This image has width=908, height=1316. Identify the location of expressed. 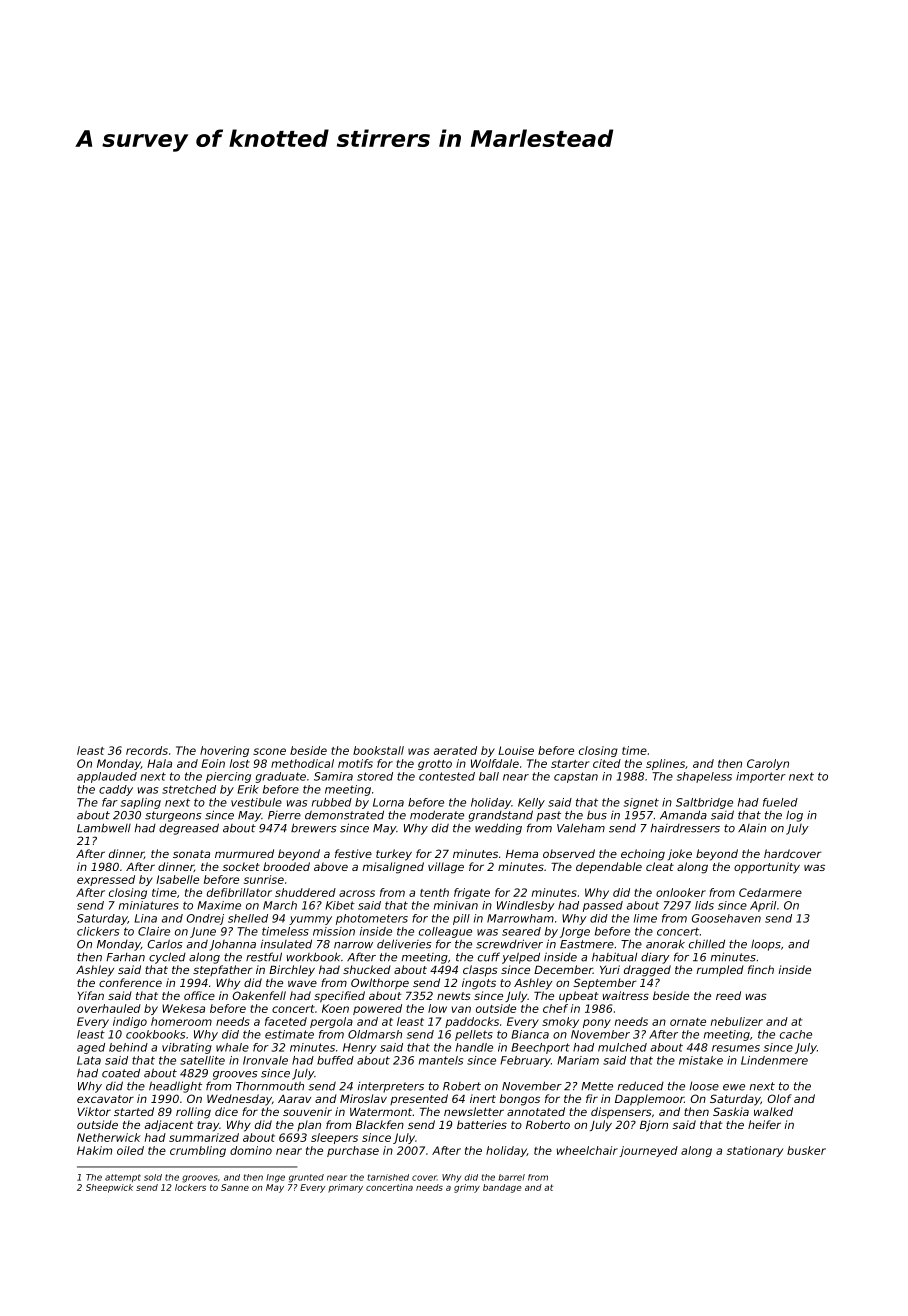
(106, 880).
